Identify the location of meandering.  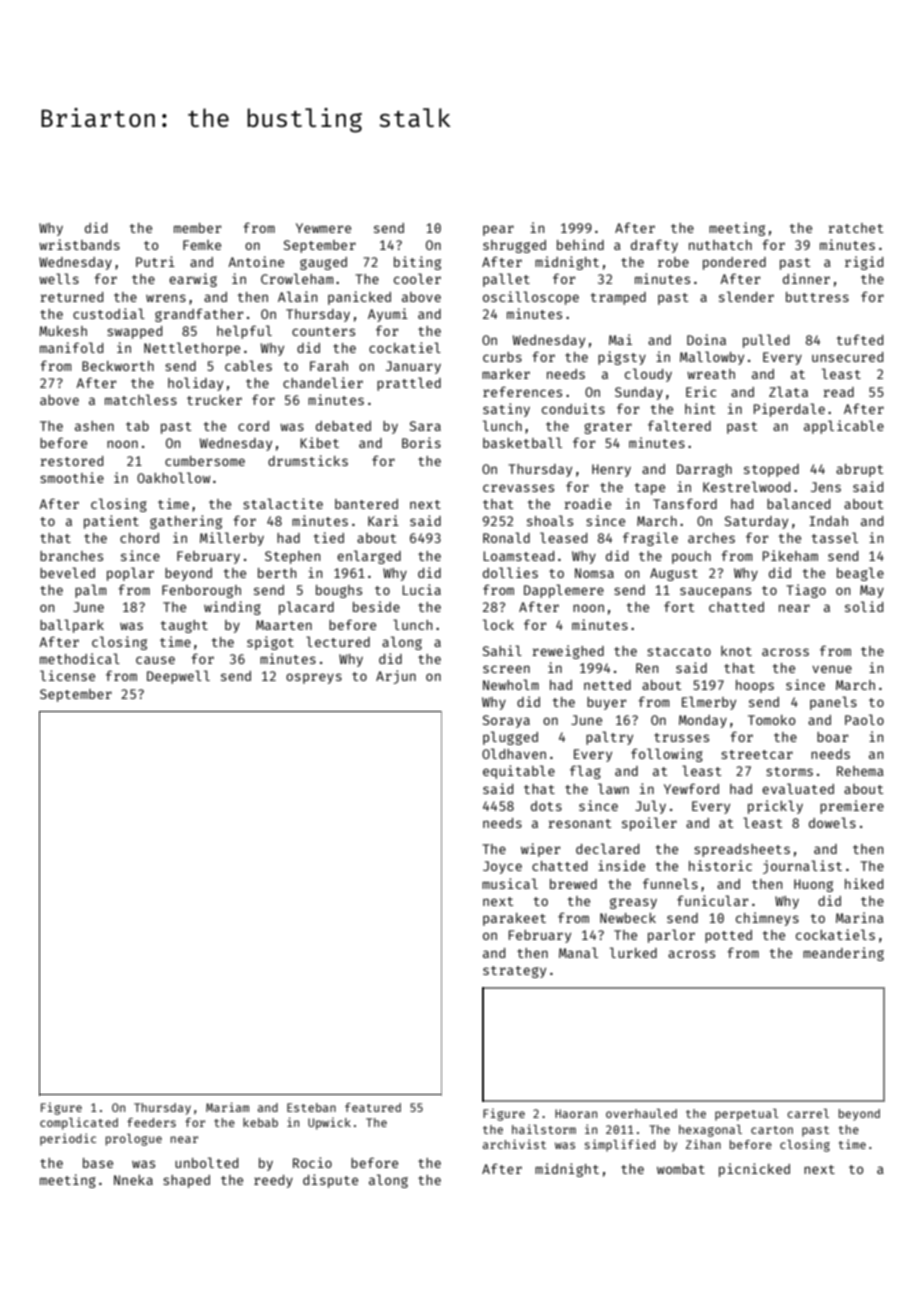
(843, 954).
